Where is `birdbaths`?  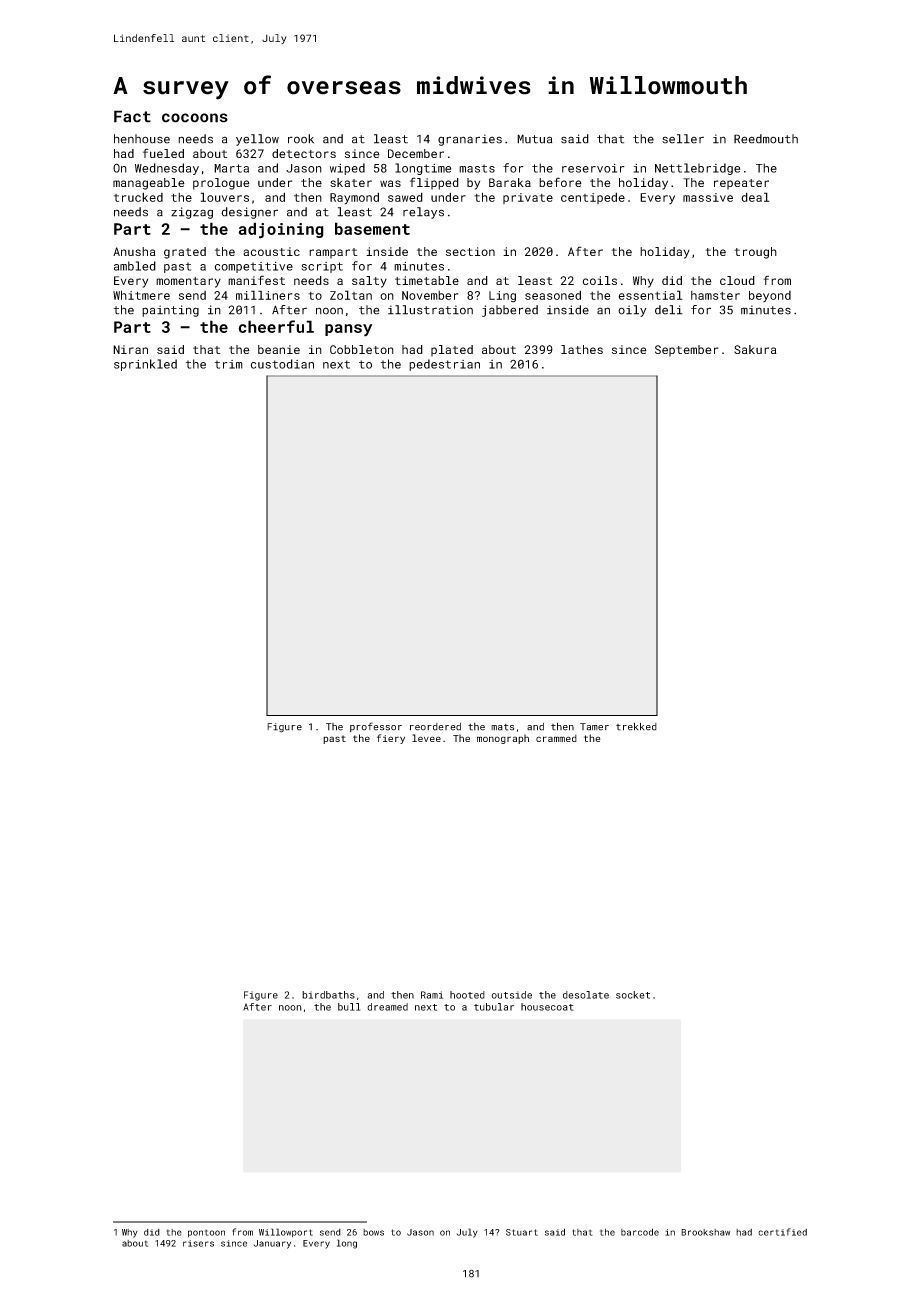
birdbaths is located at coordinates (328, 995).
